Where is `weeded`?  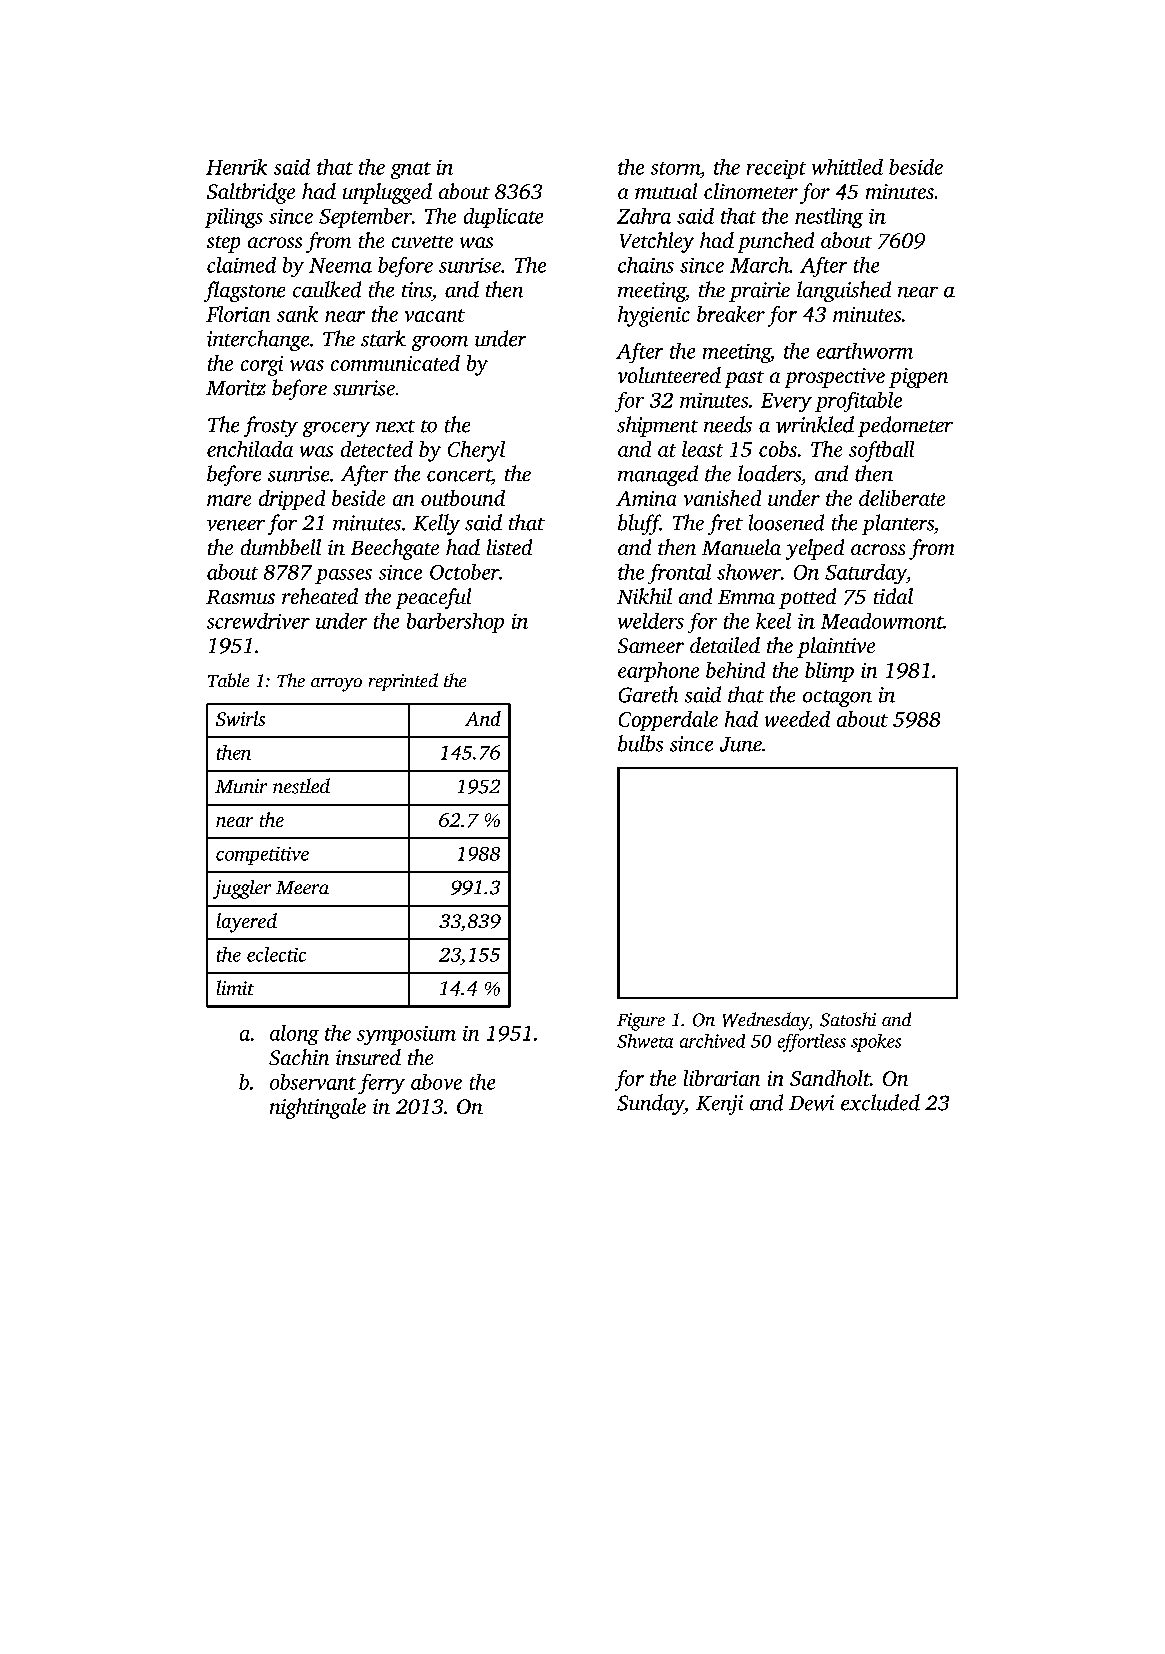 weeded is located at coordinates (797, 719).
